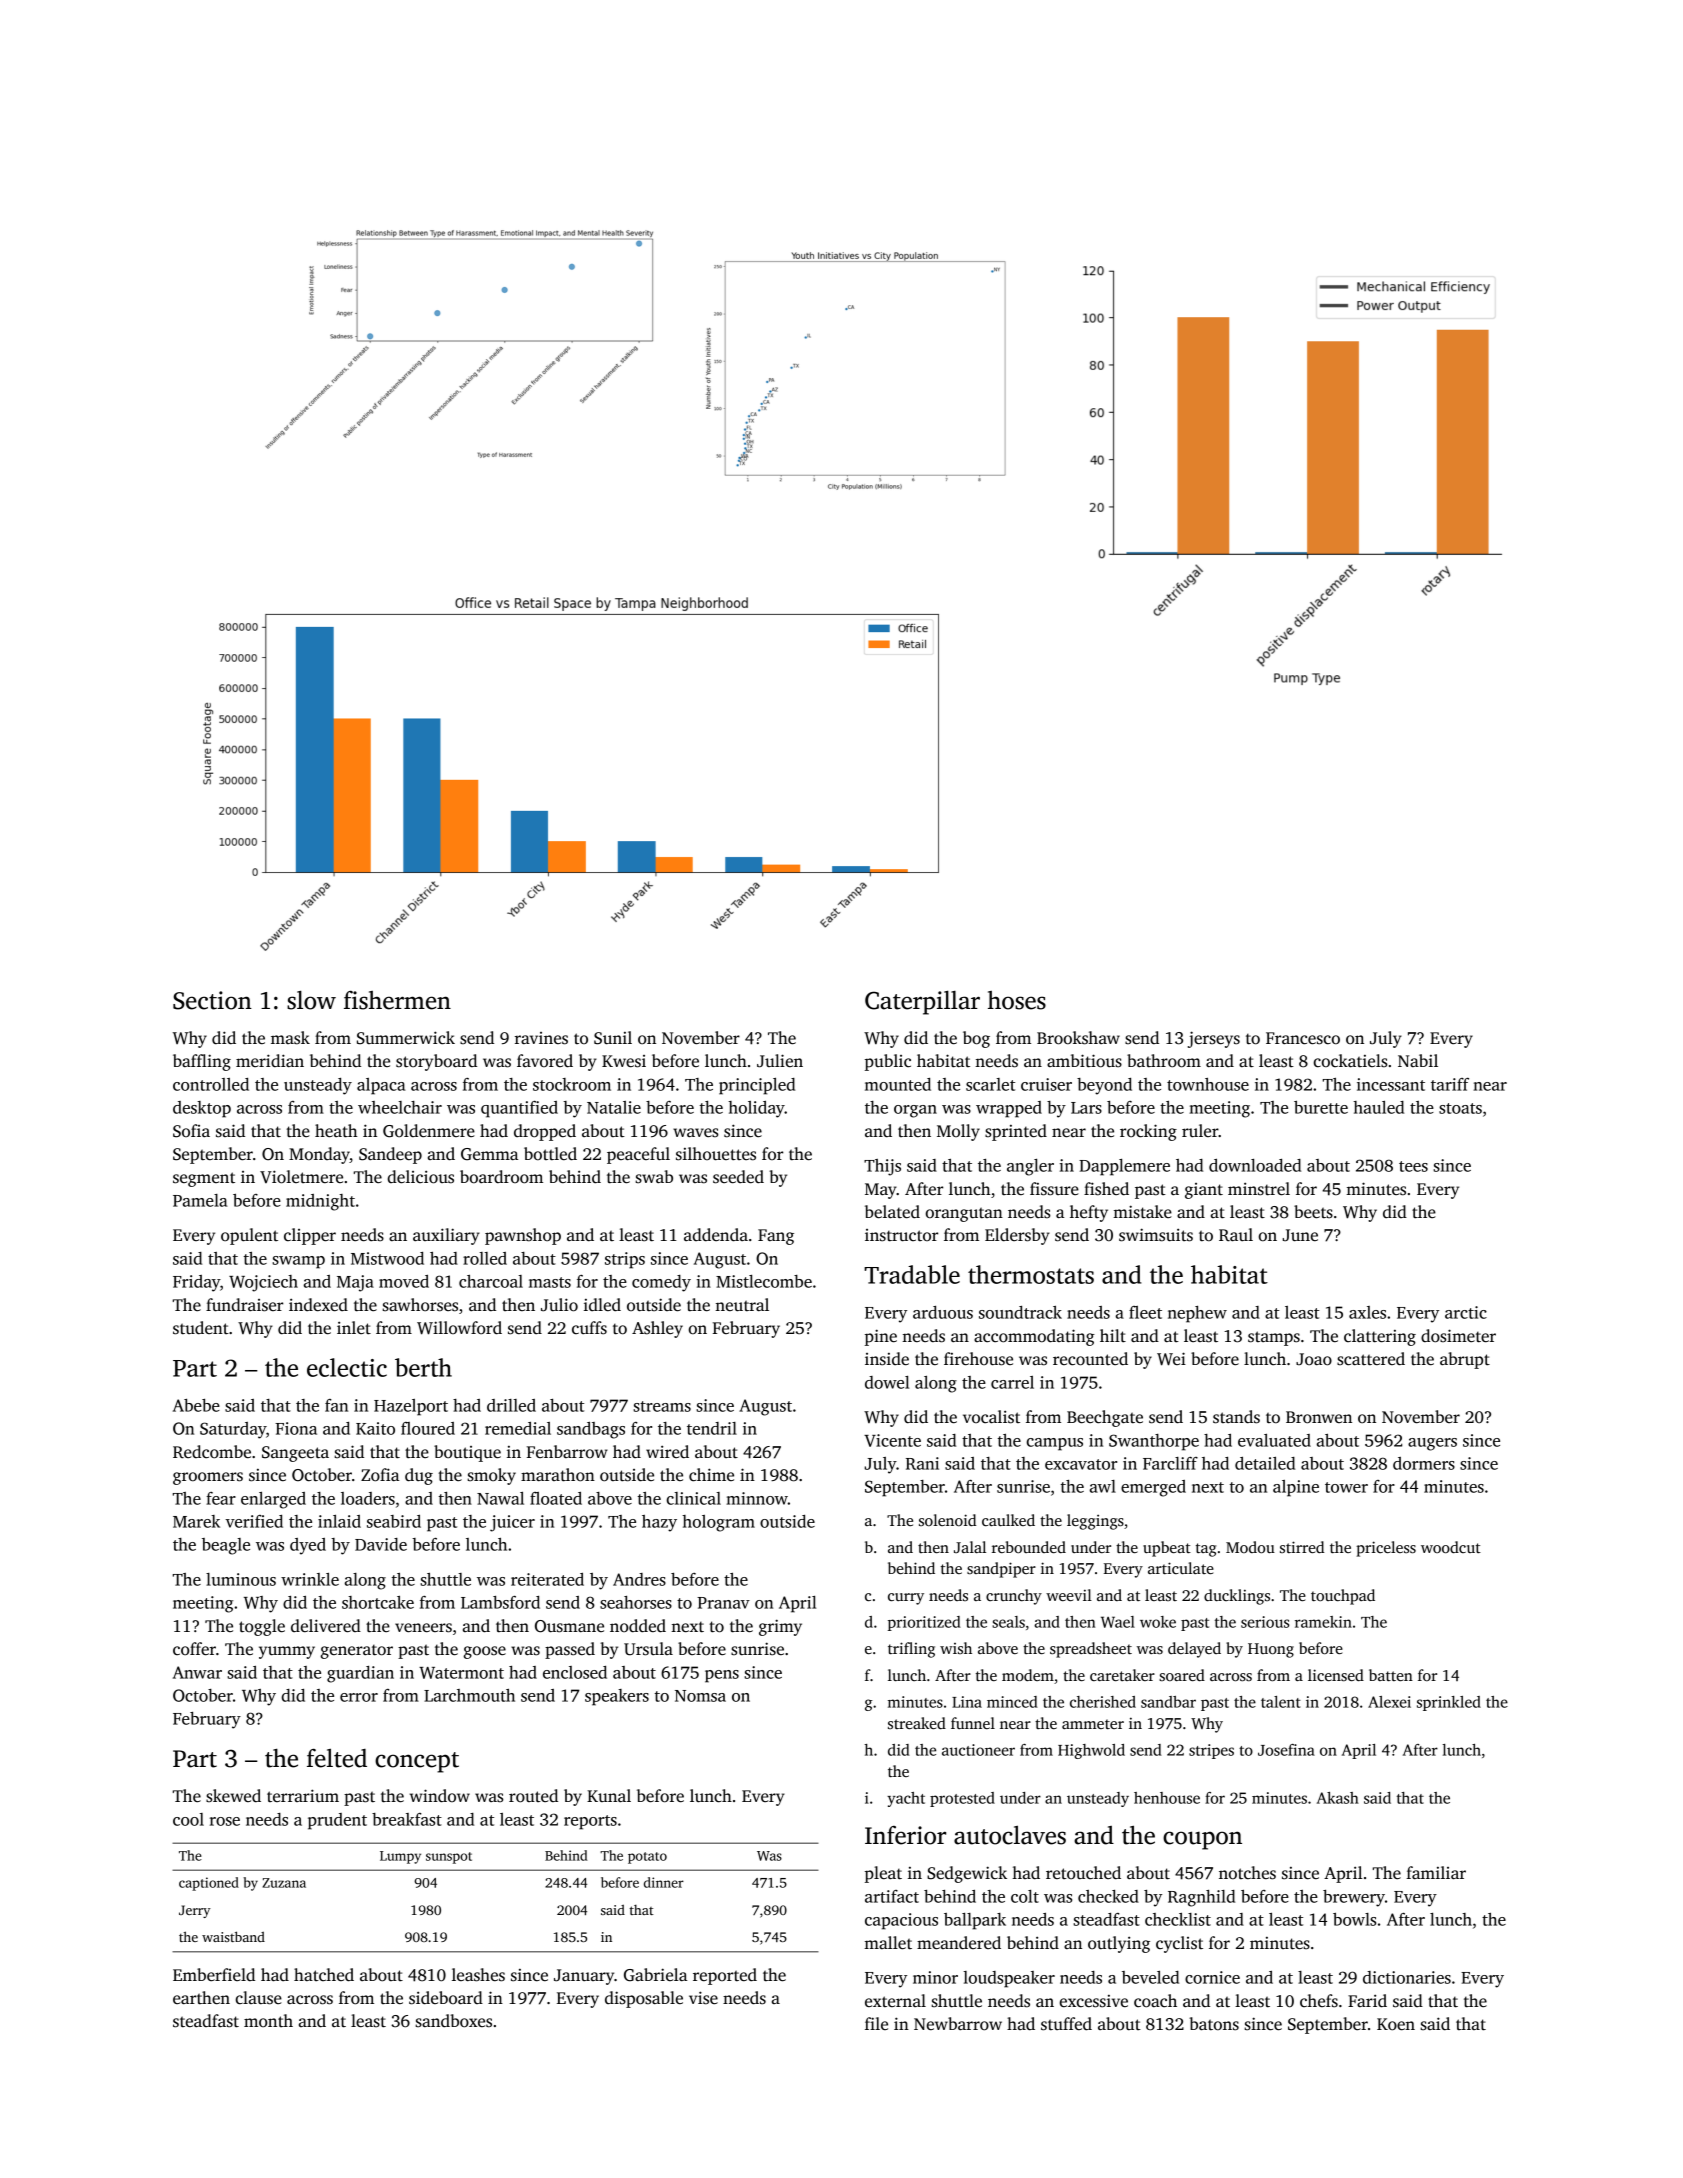 This image has height=2178, width=1683. I want to click on juicer, so click(512, 1523).
